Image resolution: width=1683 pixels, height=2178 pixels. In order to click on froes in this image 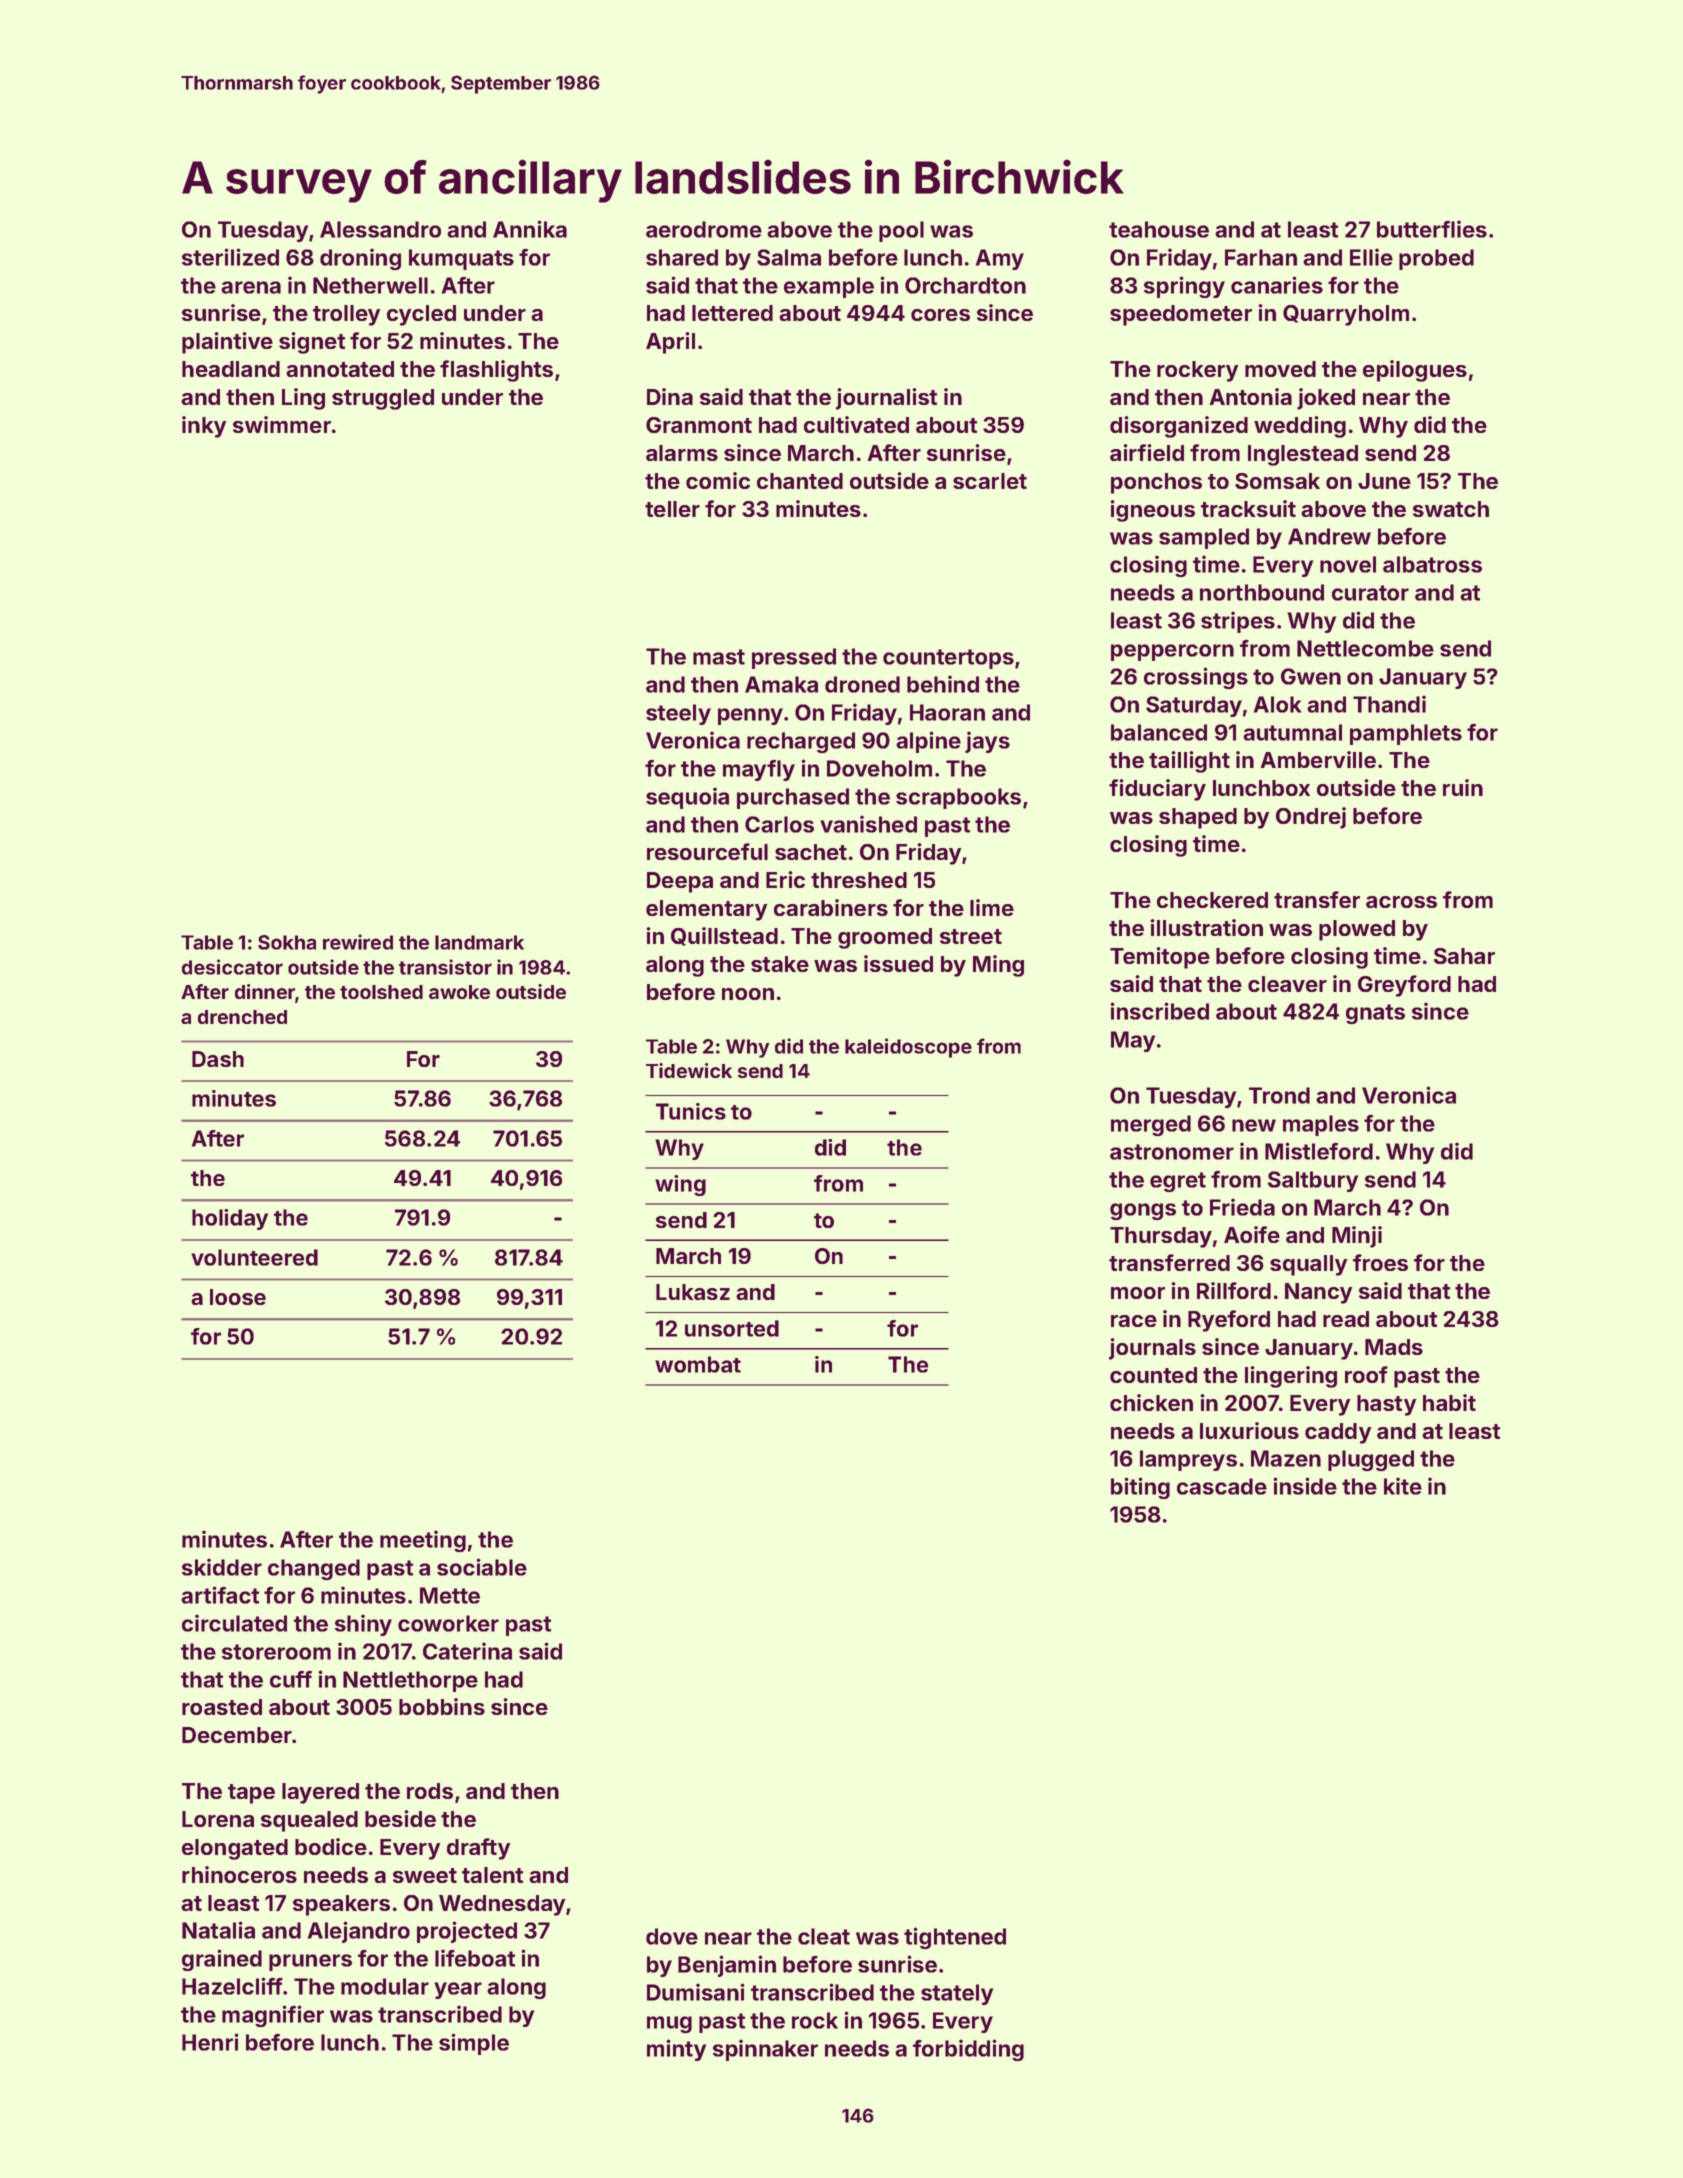, I will do `click(1380, 1262)`.
